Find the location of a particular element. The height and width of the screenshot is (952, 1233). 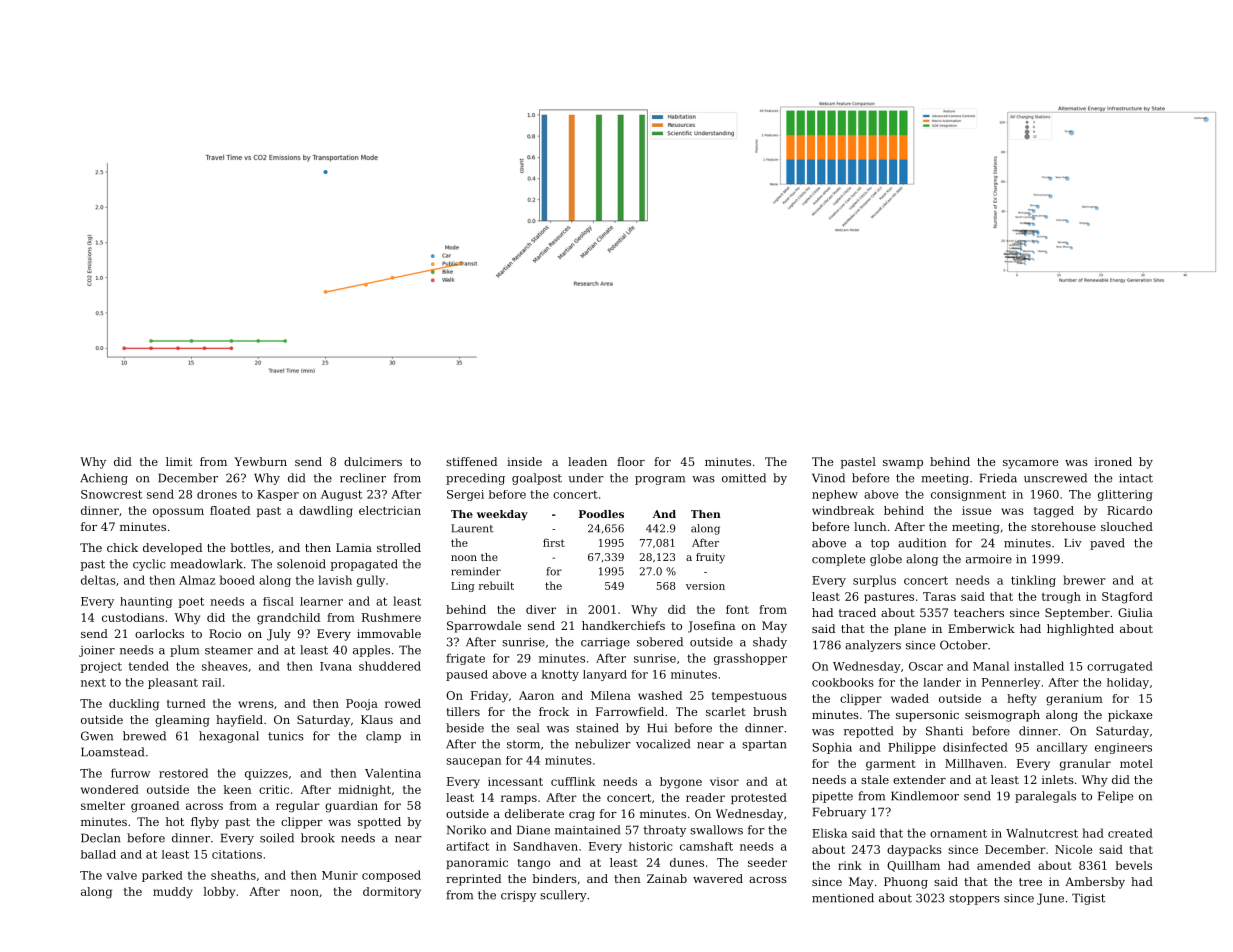

Poodles is located at coordinates (601, 514).
